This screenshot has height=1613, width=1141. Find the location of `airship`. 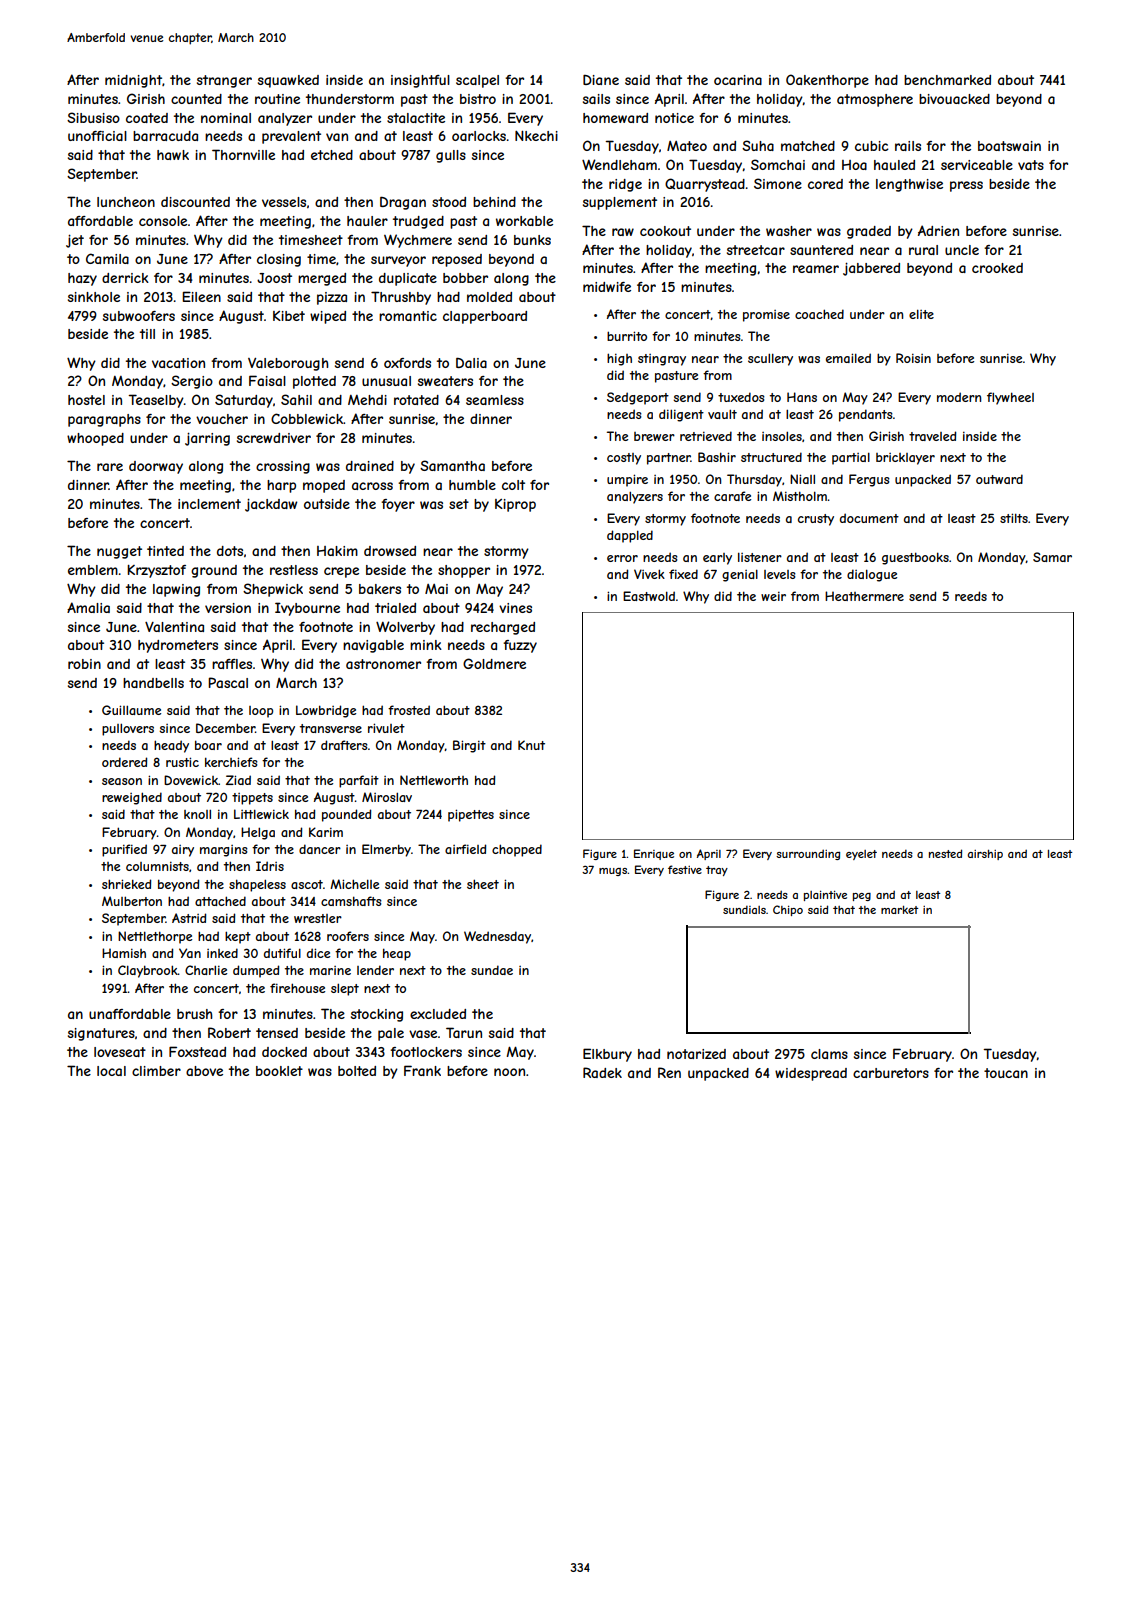

airship is located at coordinates (985, 855).
